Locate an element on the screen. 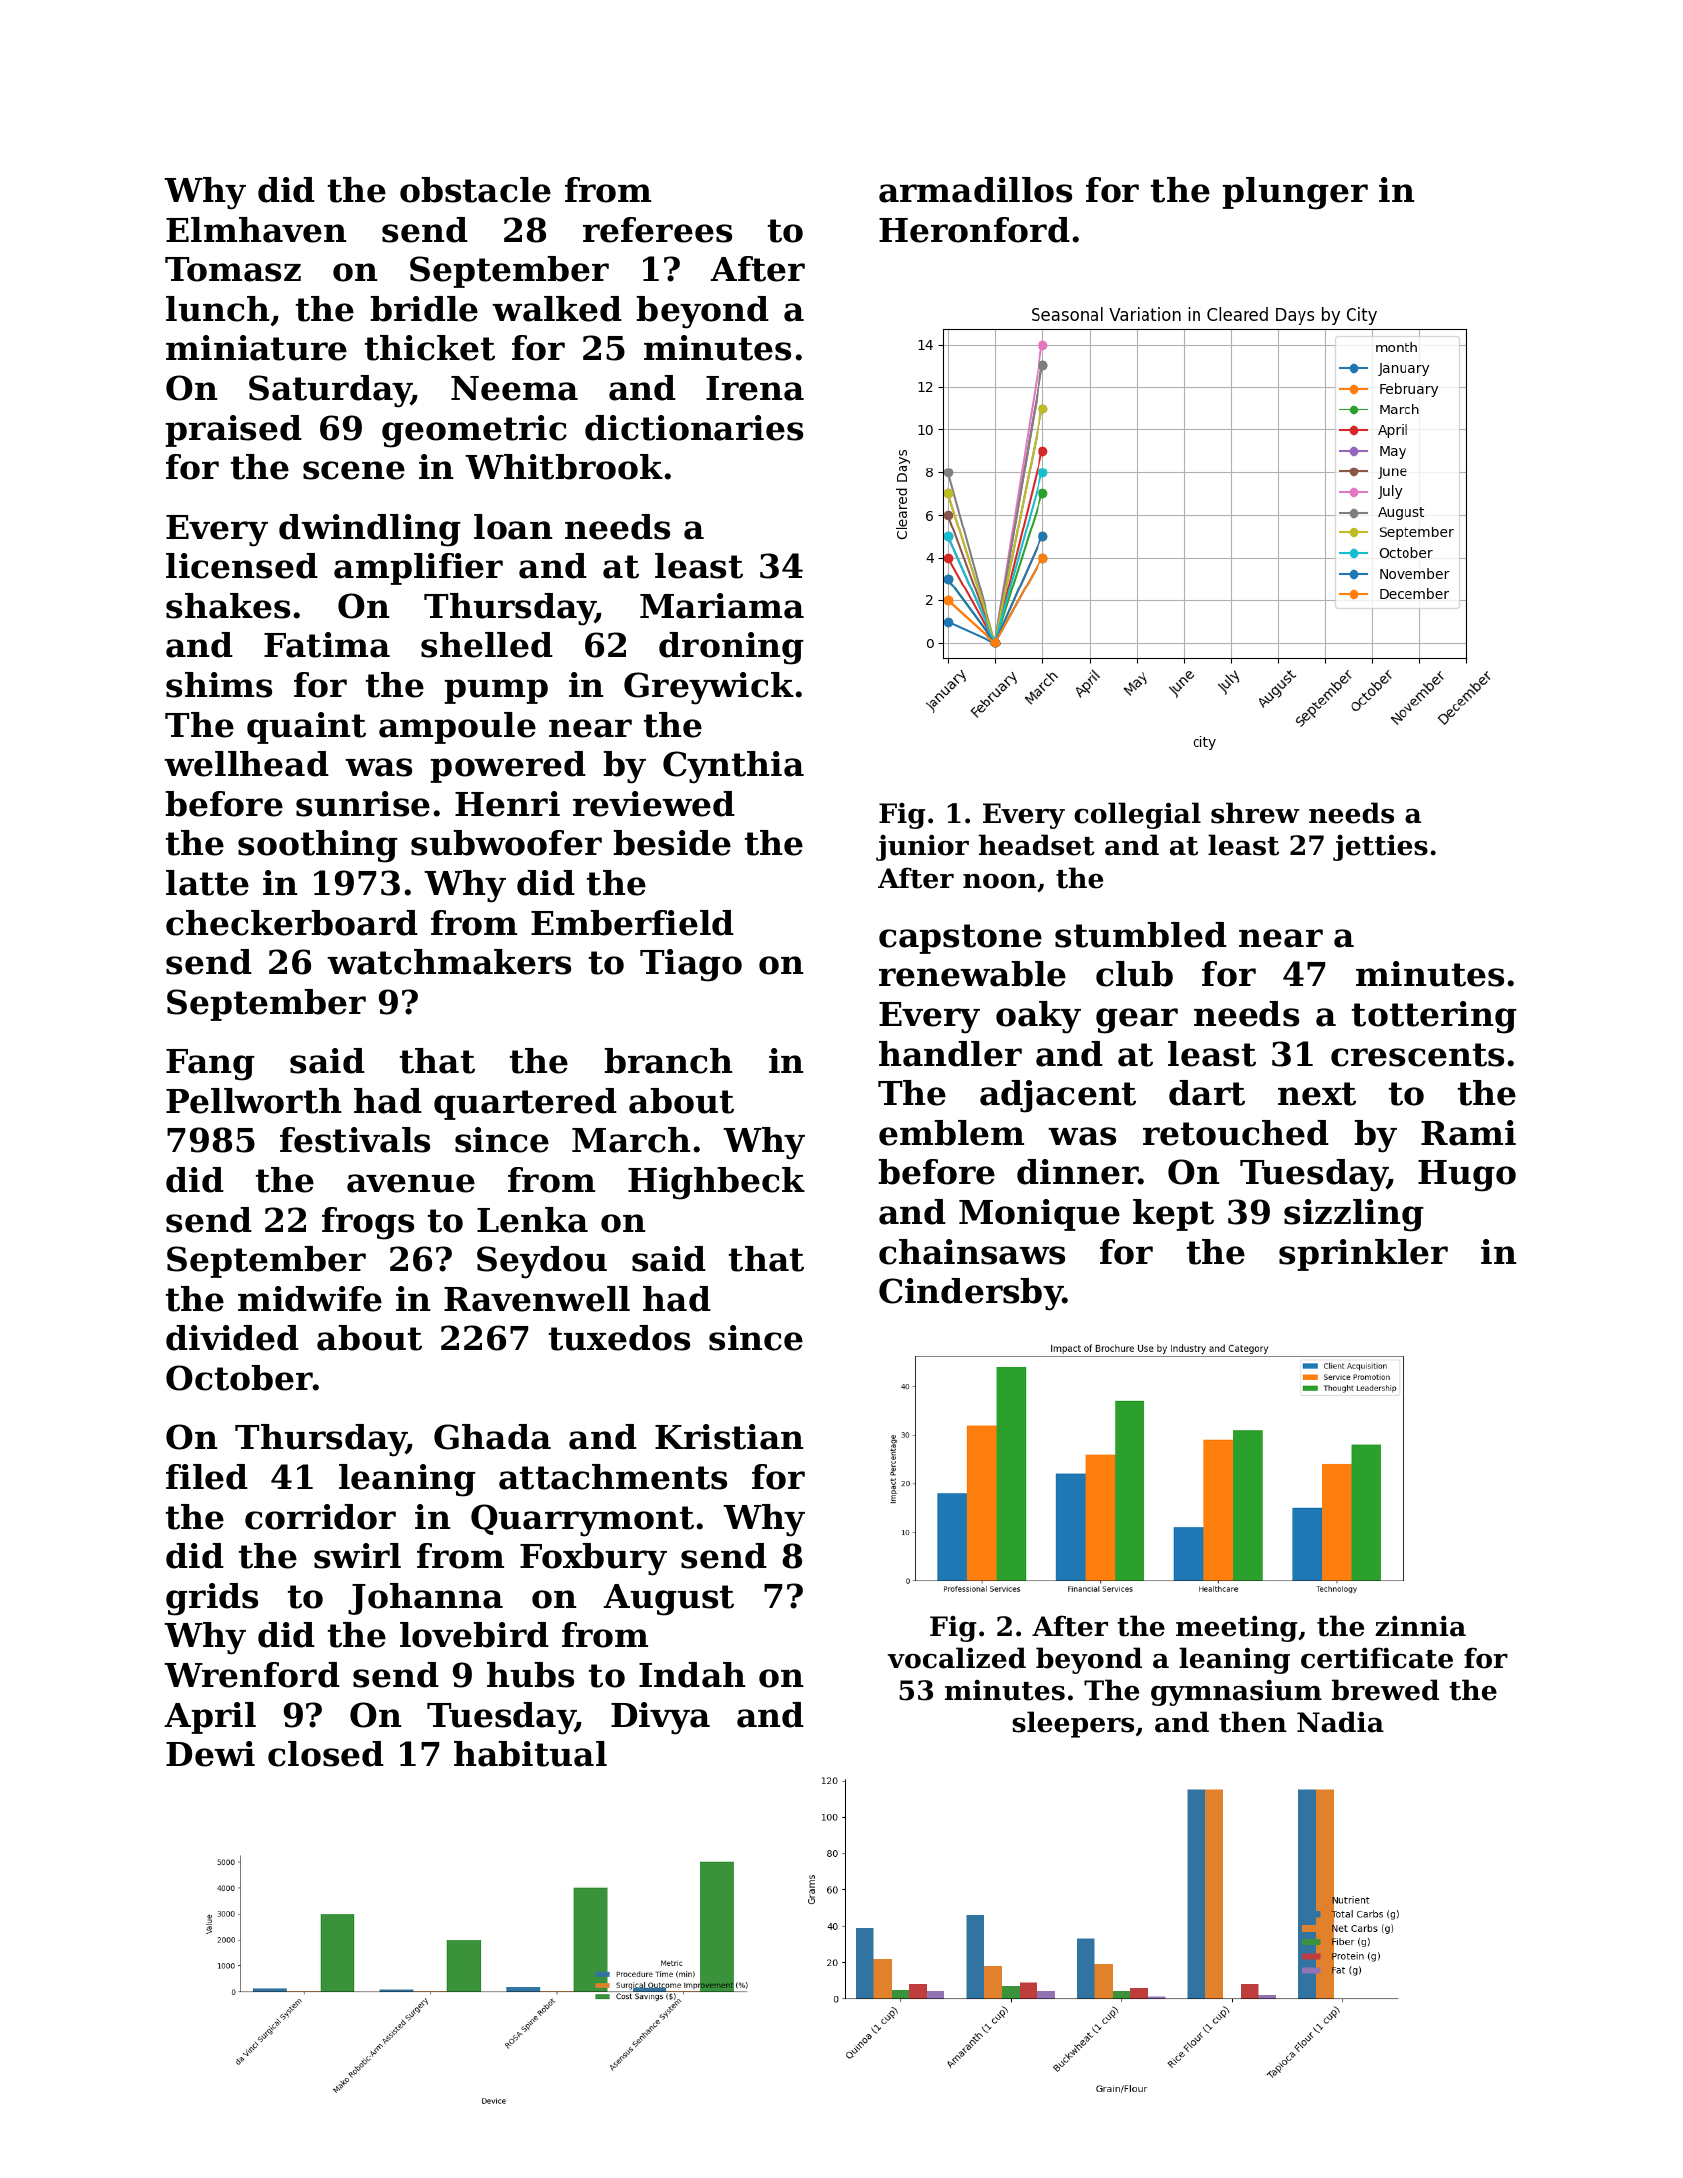  festivals is located at coordinates (355, 1140).
